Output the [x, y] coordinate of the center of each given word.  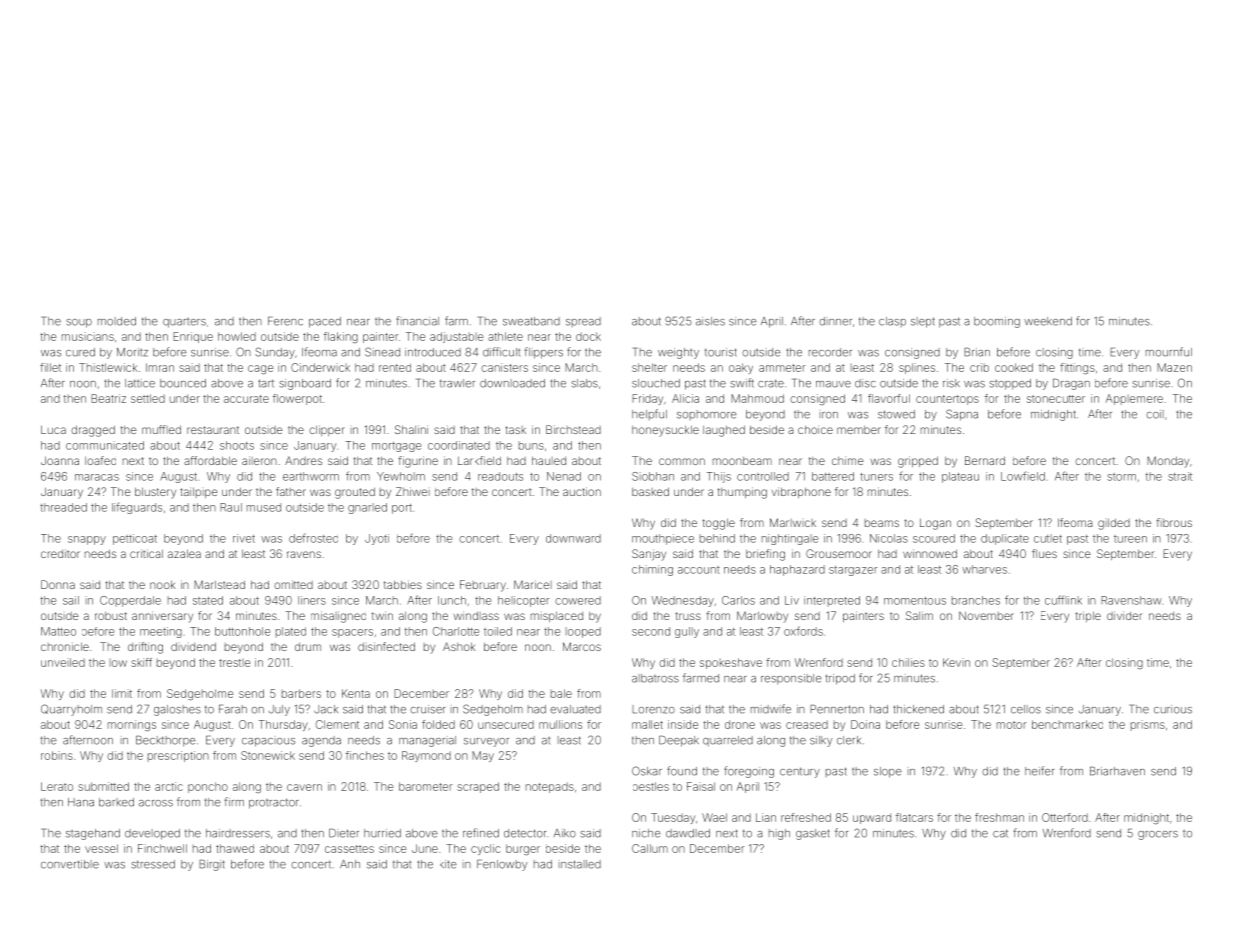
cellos [1026, 709]
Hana [81, 802]
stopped [1010, 384]
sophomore [707, 415]
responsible [791, 679]
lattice [140, 383]
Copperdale [130, 601]
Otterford [1065, 817]
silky [821, 741]
